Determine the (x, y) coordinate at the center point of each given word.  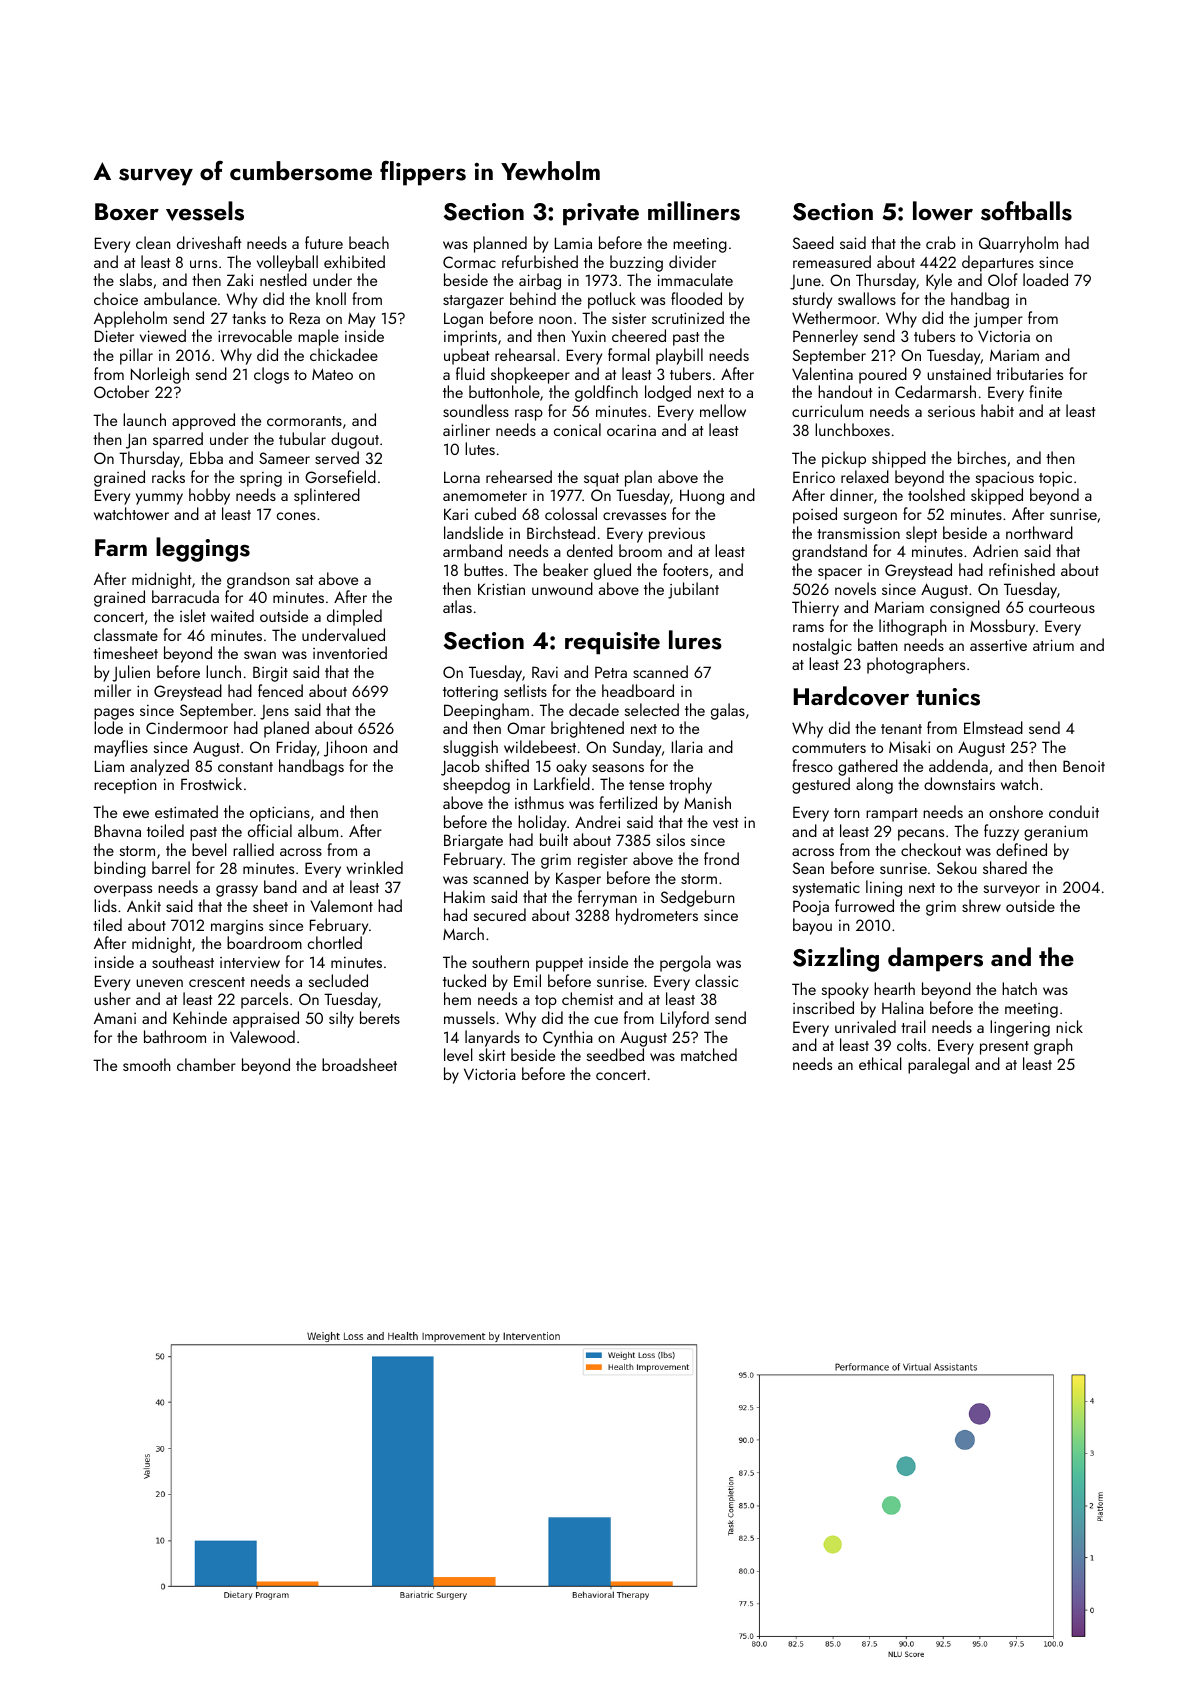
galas (728, 711)
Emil (527, 980)
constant (245, 767)
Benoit (1084, 766)
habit (997, 410)
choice (116, 298)
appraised (266, 1019)
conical (577, 429)
